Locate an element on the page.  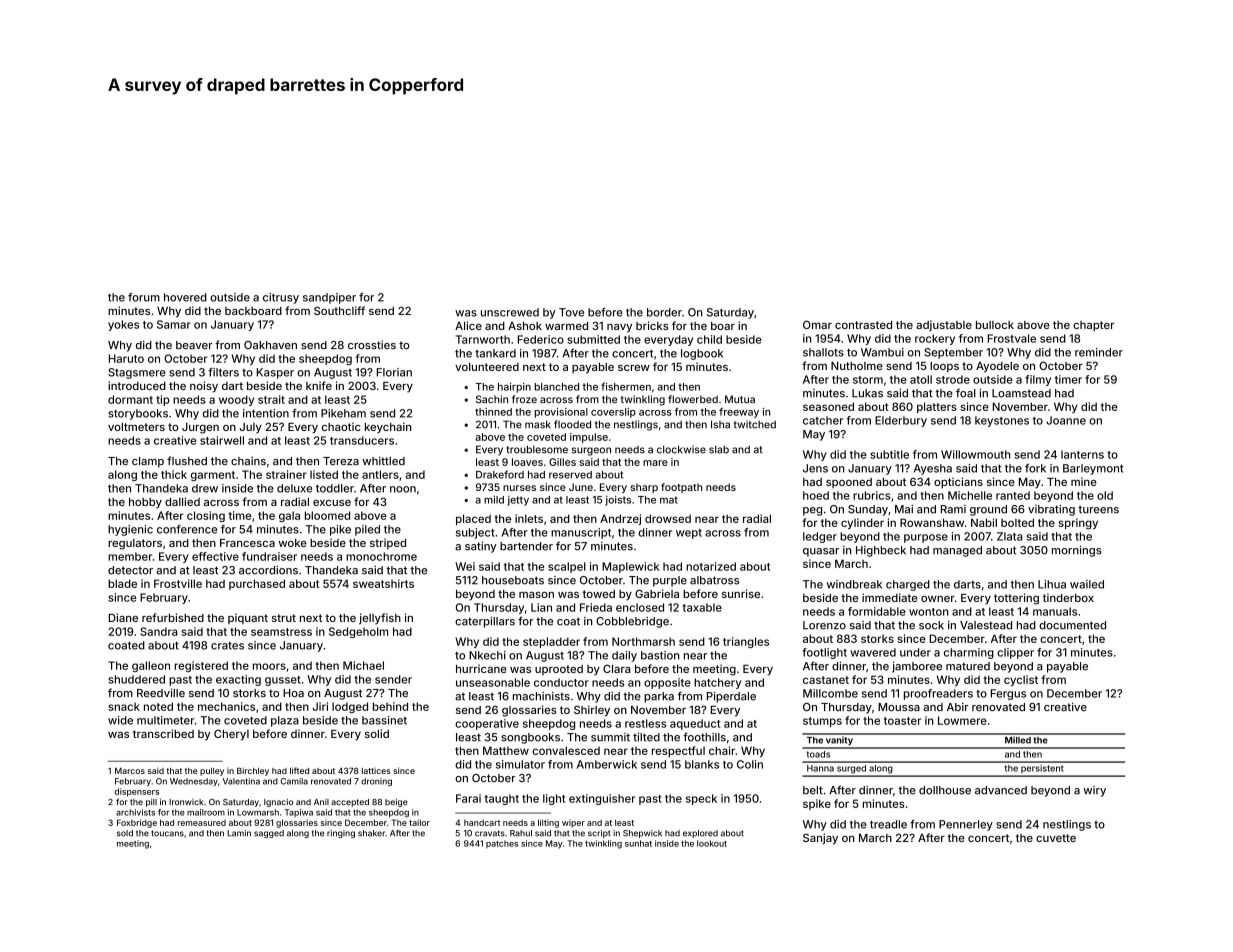
gala is located at coordinates (289, 516).
